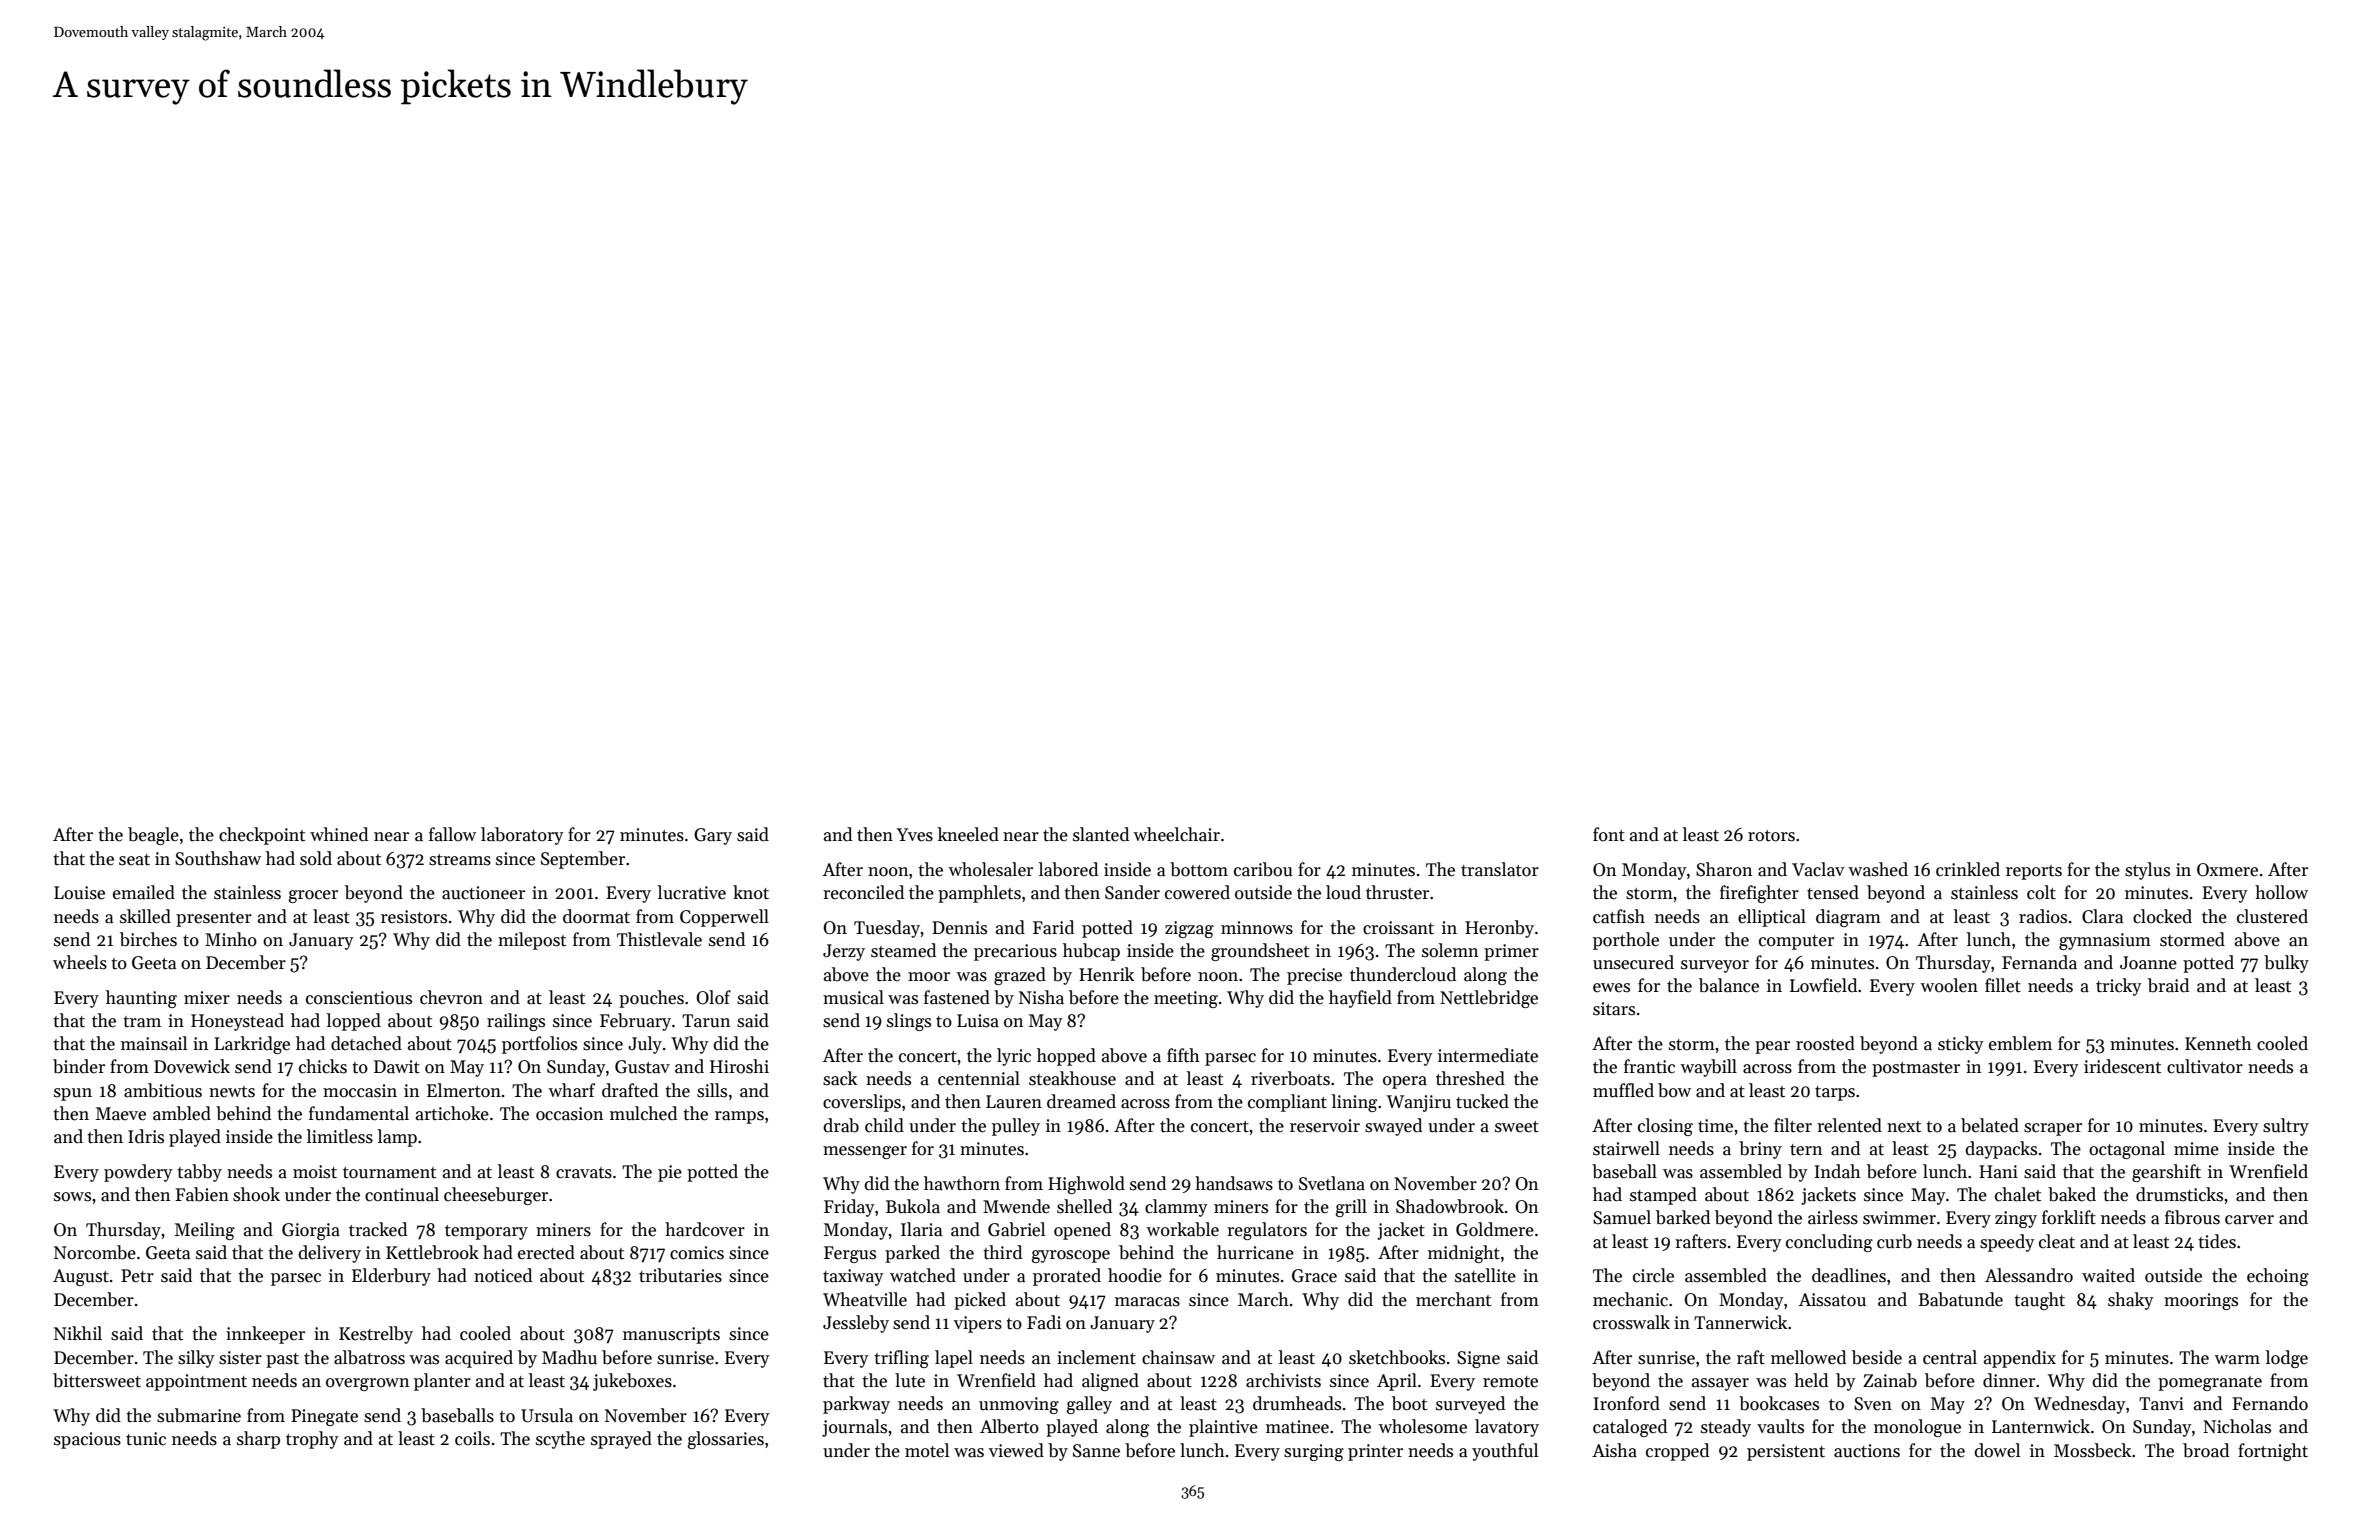  I want to click on maracas, so click(1147, 1302).
